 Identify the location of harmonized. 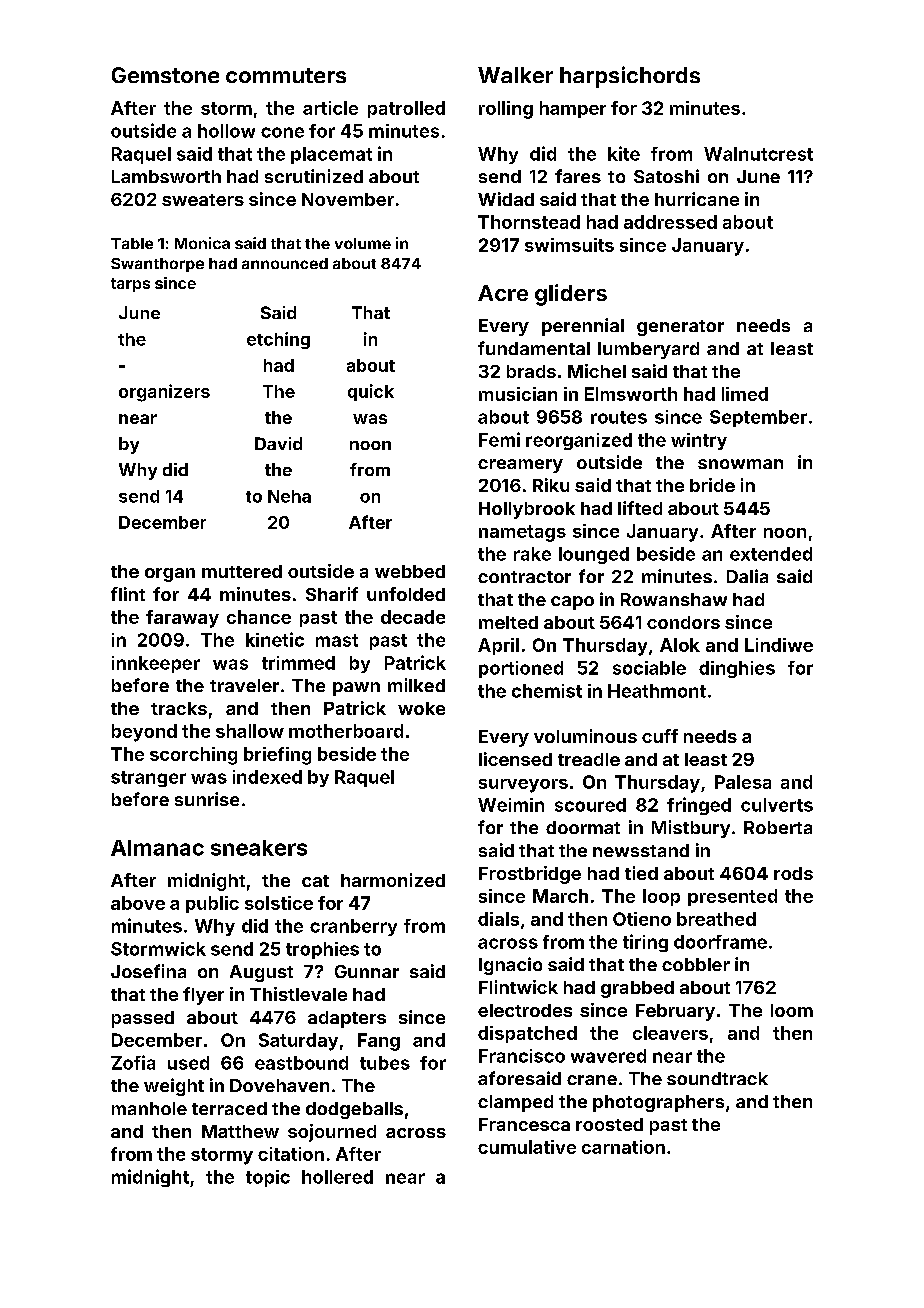
(393, 880).
